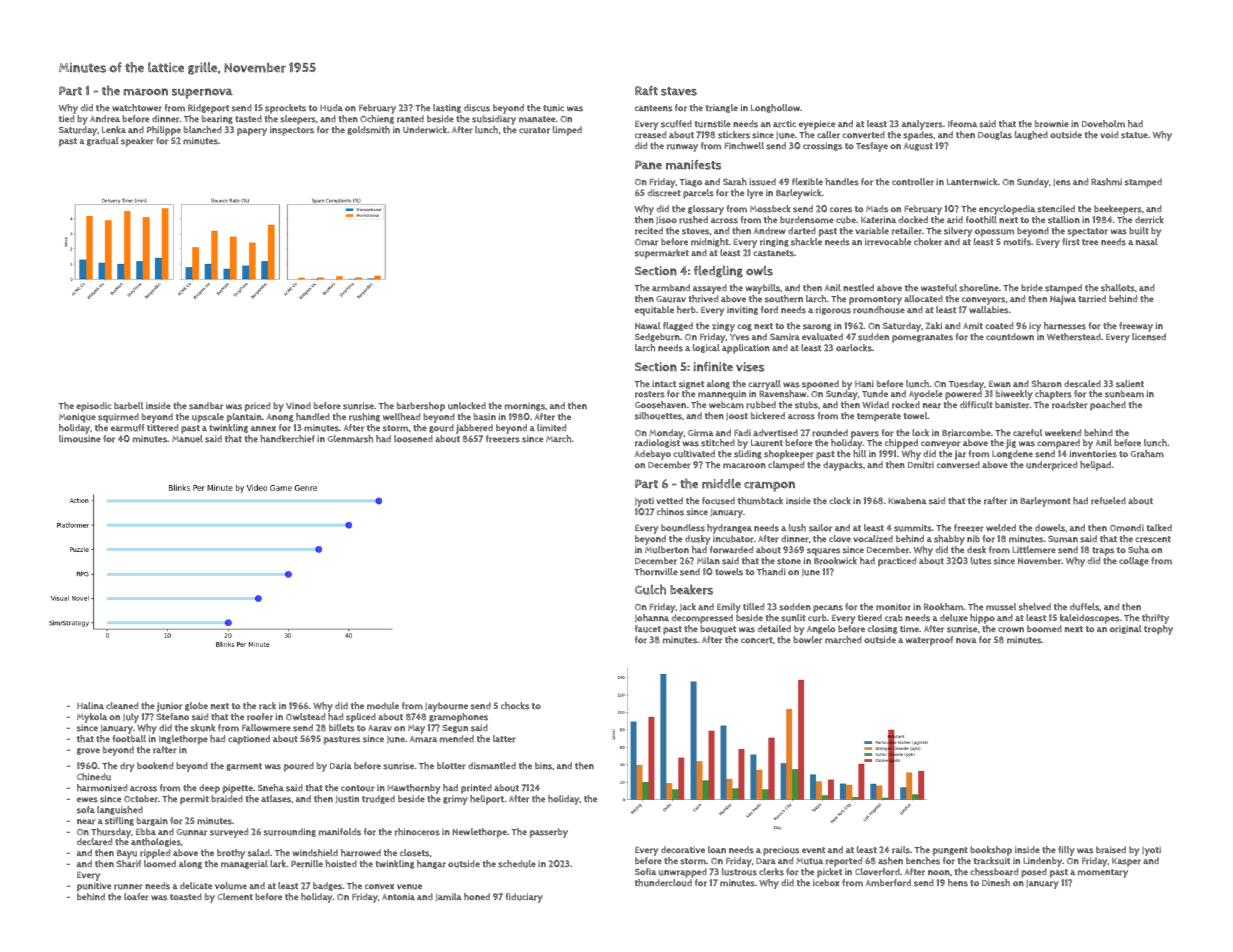  Describe the element at coordinates (1045, 502) in the image. I see `Barleymont` at that location.
